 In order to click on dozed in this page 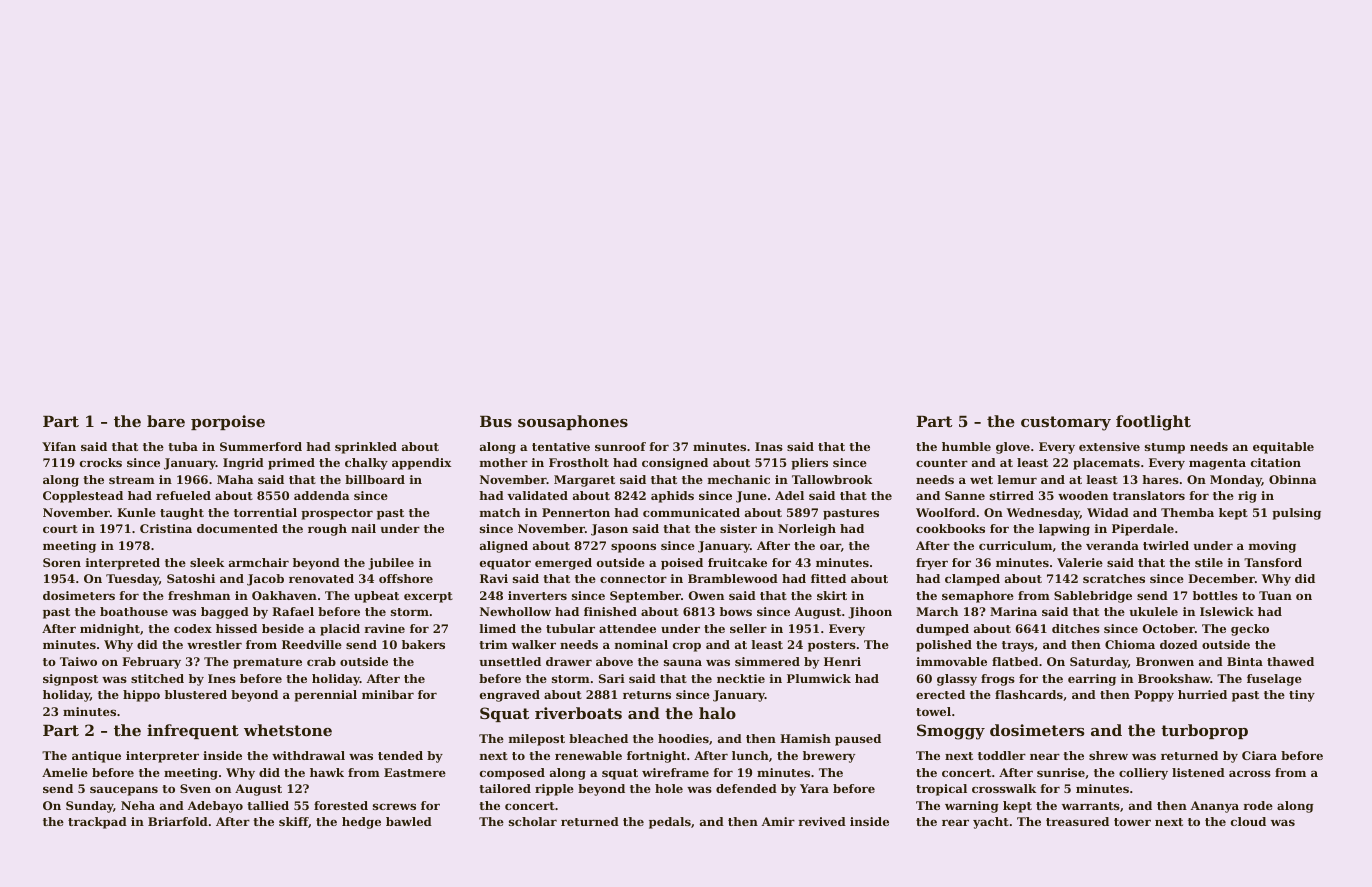, I will do `click(1179, 644)`.
